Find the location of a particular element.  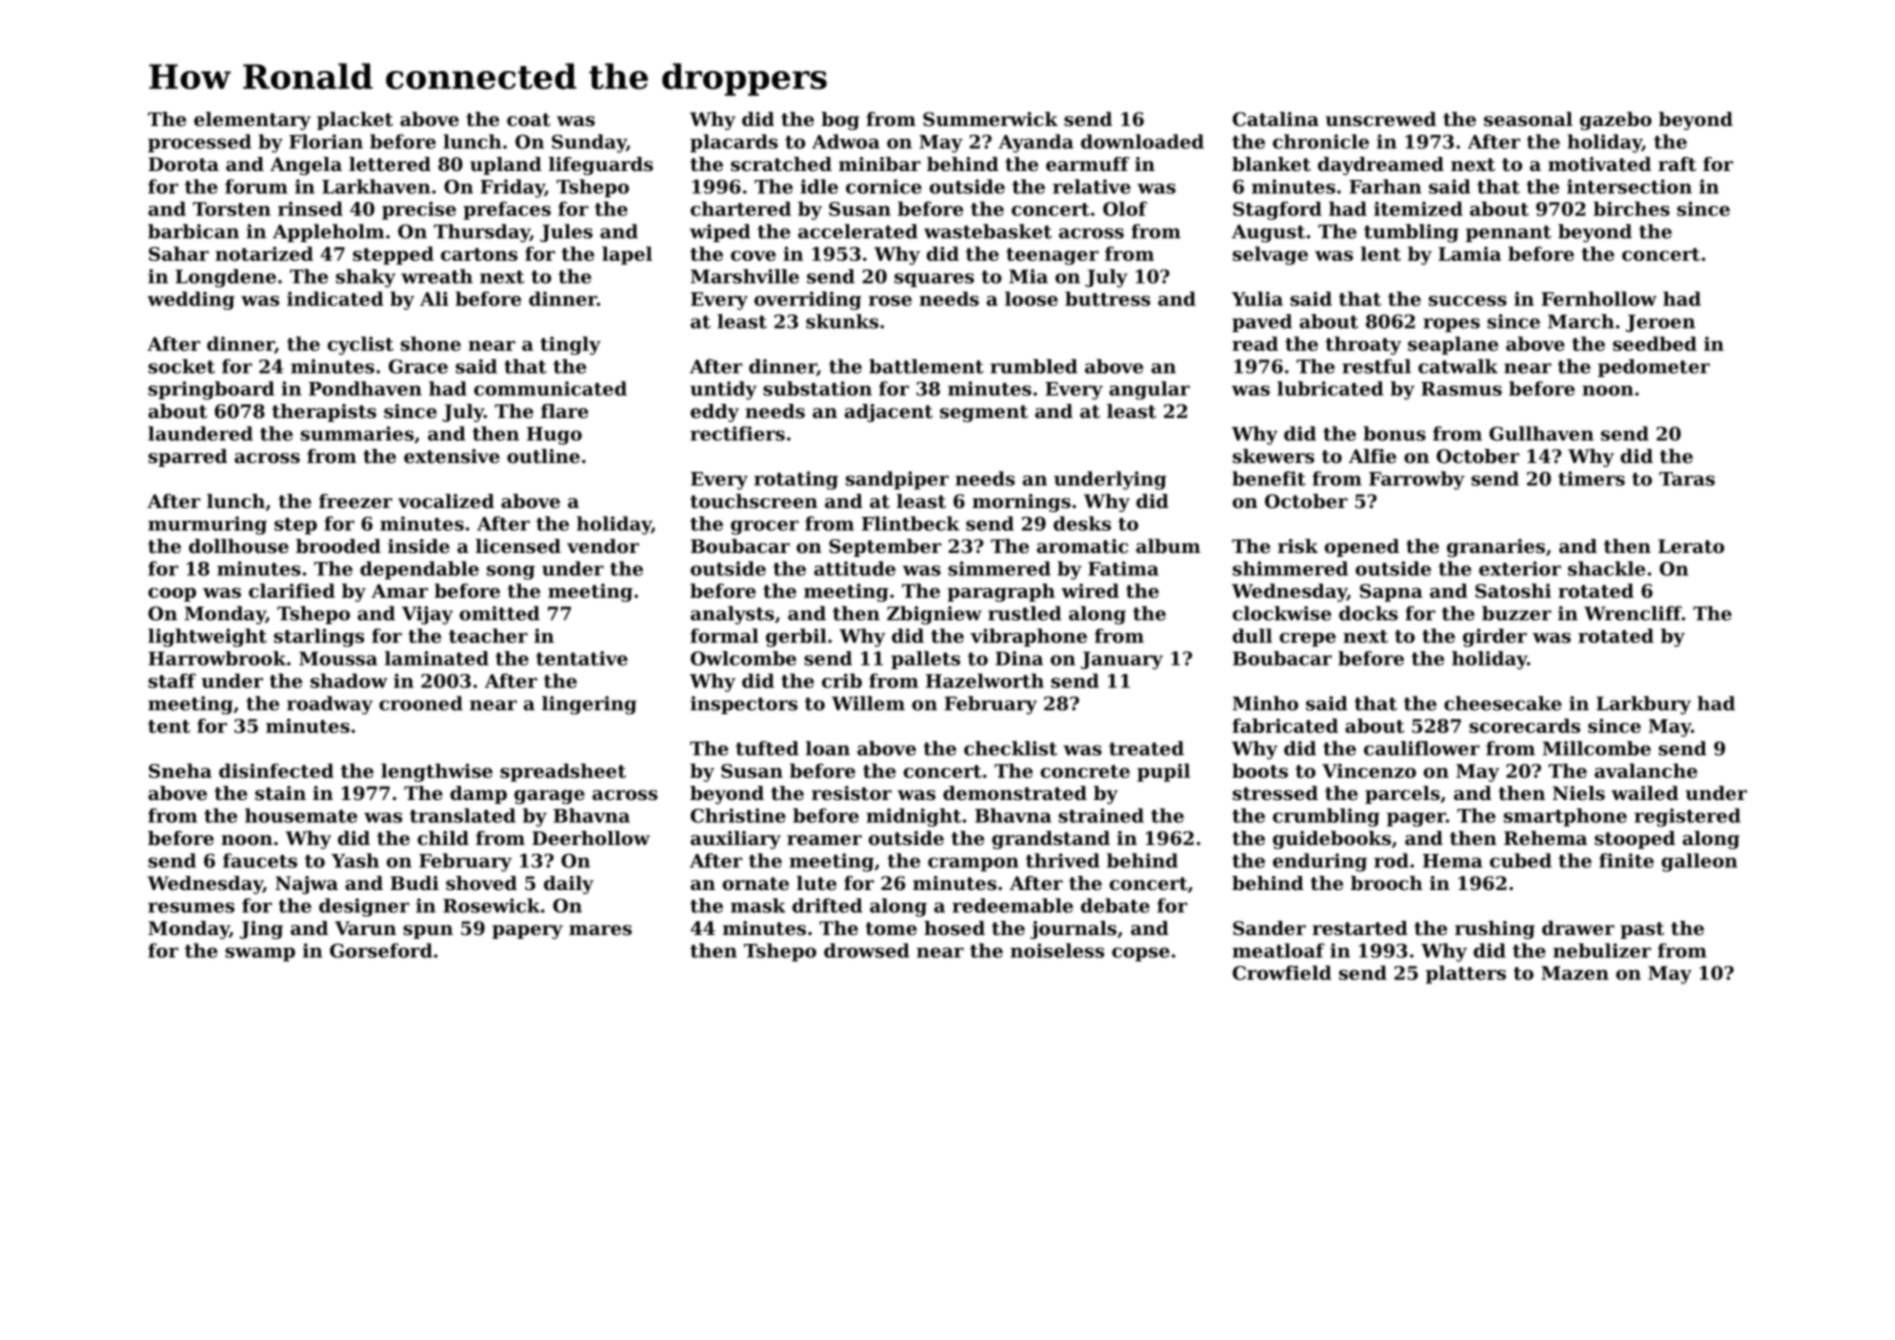

rumbled is located at coordinates (1034, 366).
